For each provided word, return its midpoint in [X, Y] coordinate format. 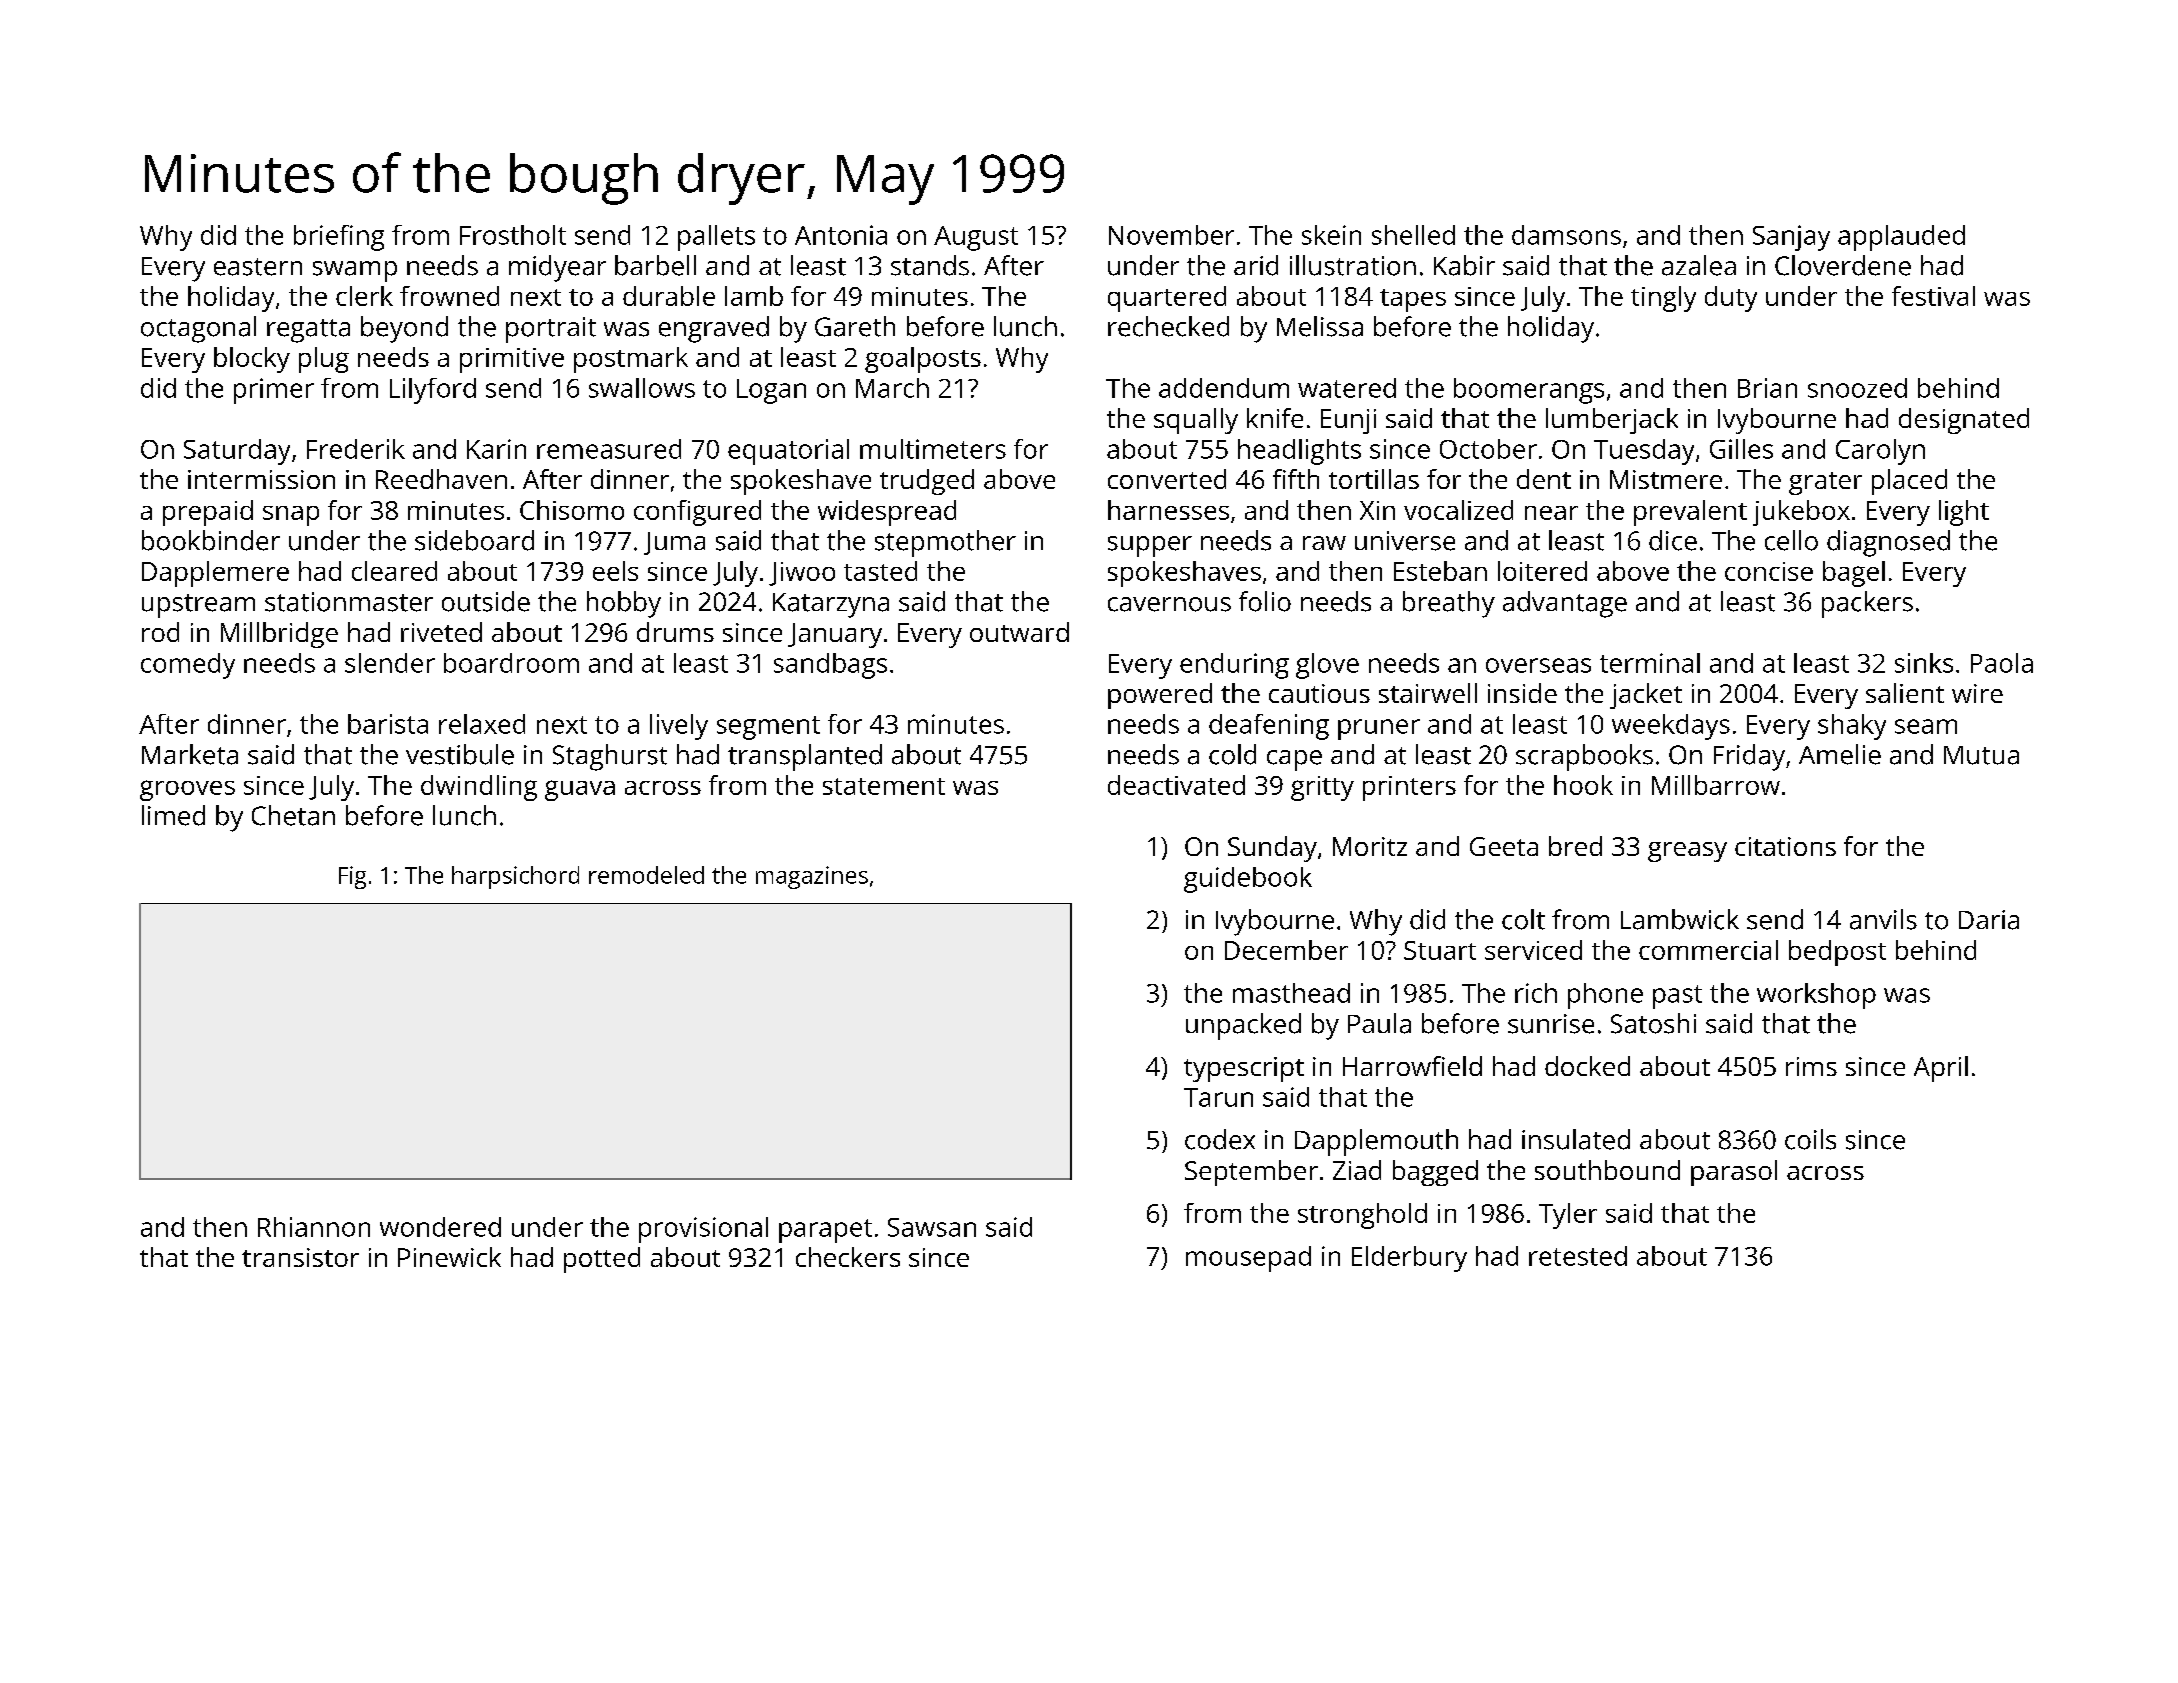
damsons [1566, 235]
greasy [1687, 852]
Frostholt [513, 235]
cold [1232, 754]
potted [602, 1260]
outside [486, 601]
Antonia [841, 235]
